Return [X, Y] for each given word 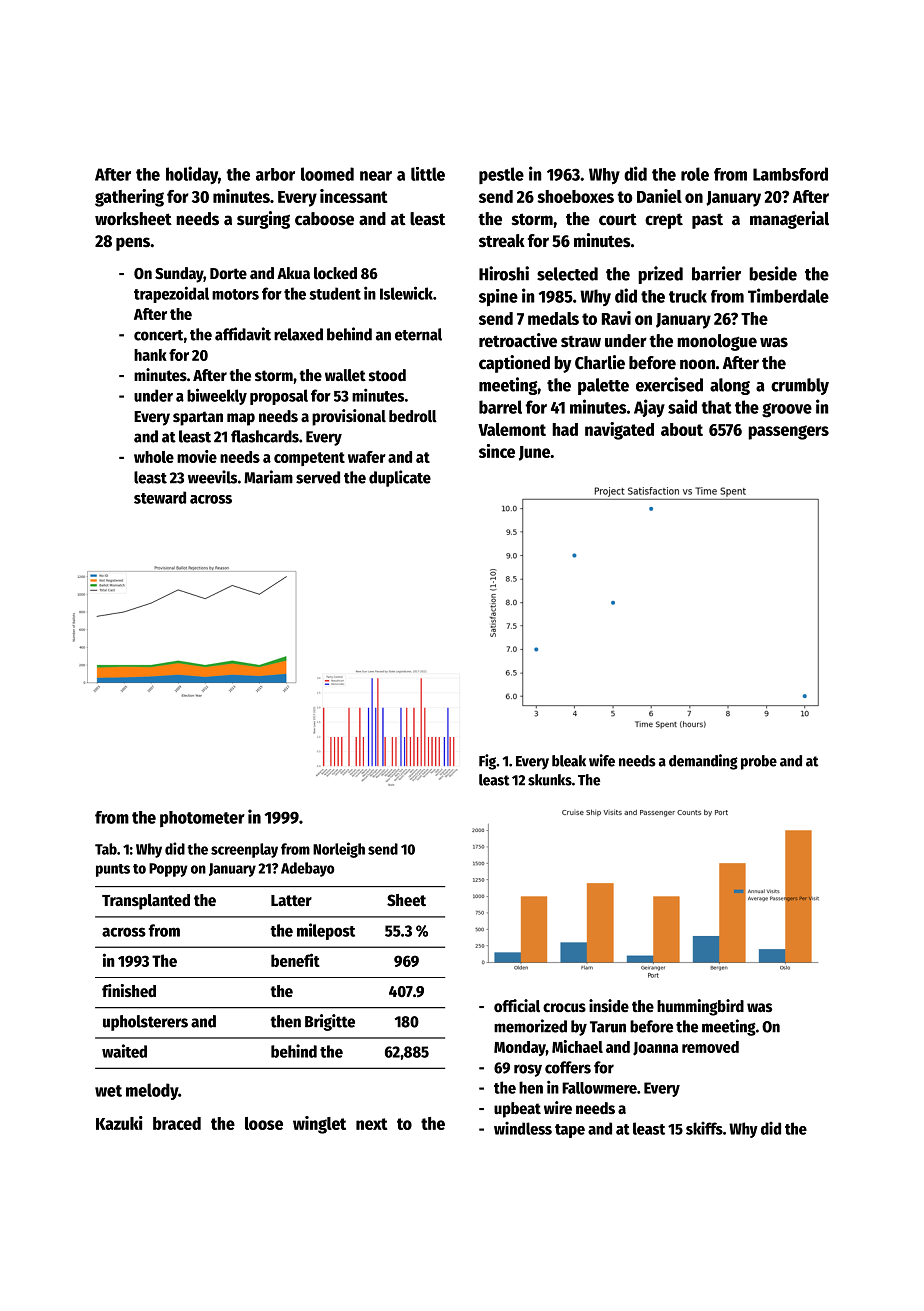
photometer [202, 819]
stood [387, 375]
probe [759, 762]
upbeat [517, 1110]
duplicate [400, 478]
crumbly [800, 386]
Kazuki [119, 1123]
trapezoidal [171, 294]
